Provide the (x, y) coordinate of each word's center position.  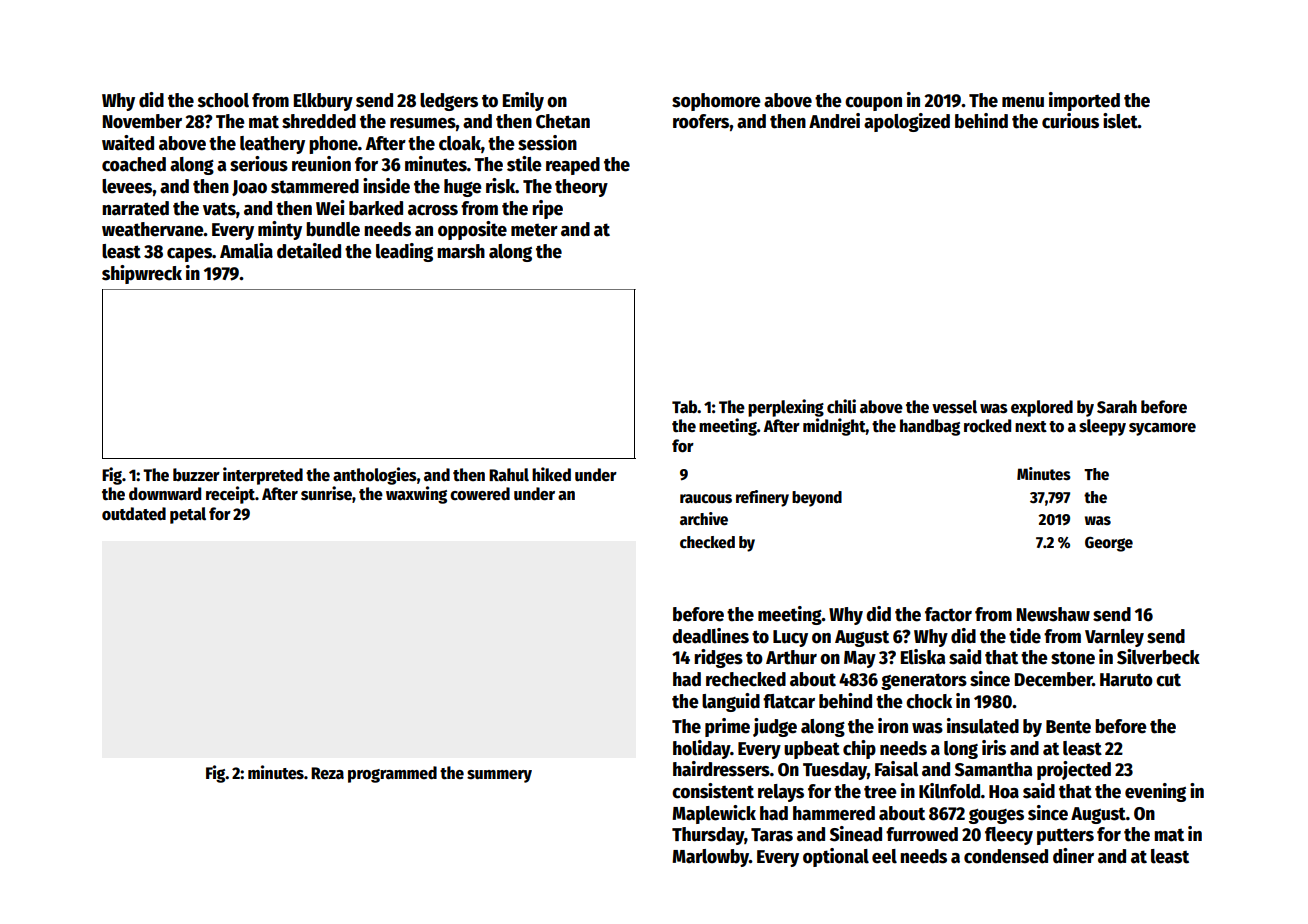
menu (1023, 102)
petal (188, 515)
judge (775, 727)
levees (127, 186)
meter (534, 230)
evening (1155, 792)
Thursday (708, 836)
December (1053, 679)
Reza (327, 773)
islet (1120, 121)
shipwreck (142, 274)
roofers (701, 121)
